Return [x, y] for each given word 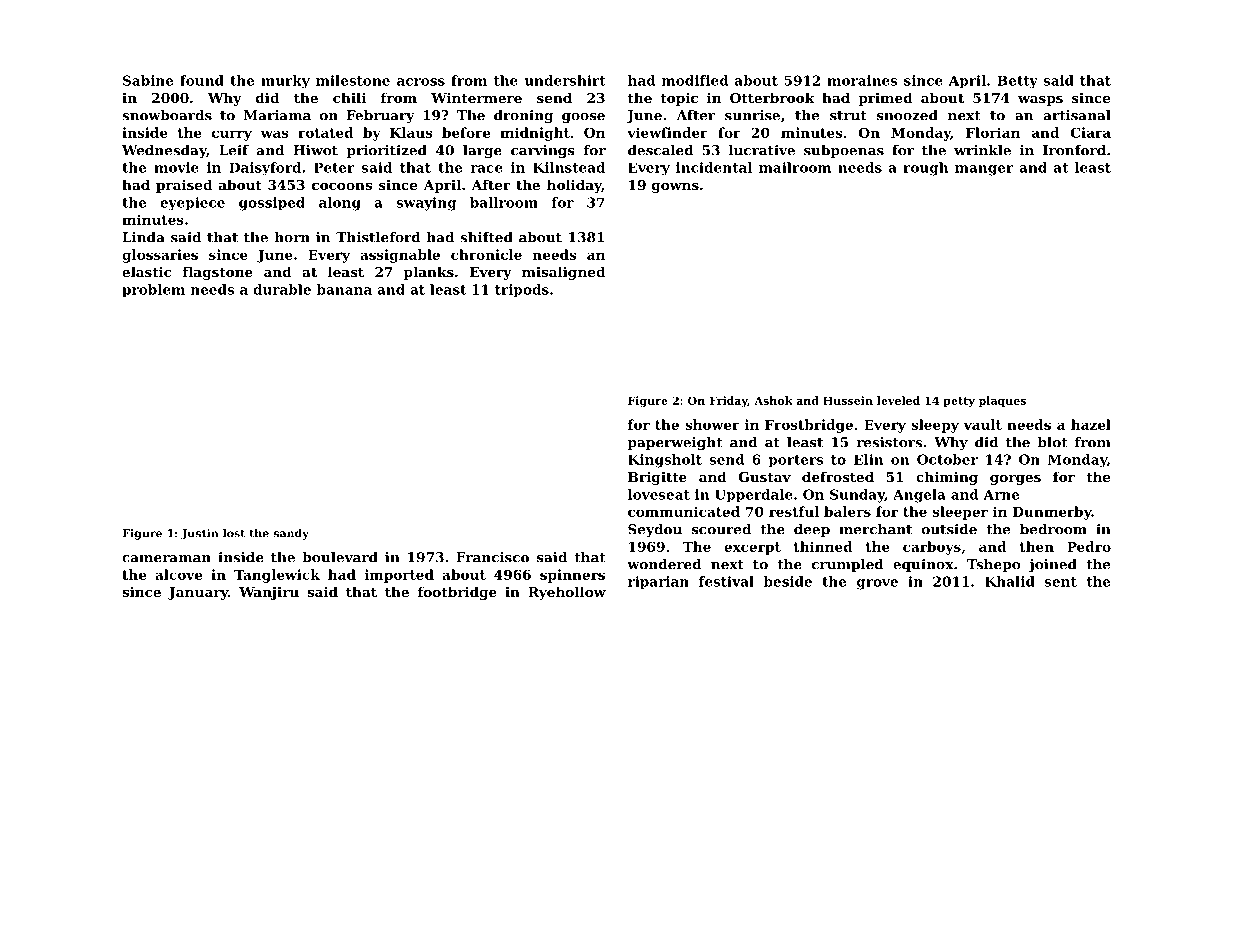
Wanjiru [269, 593]
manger [984, 170]
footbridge [457, 593]
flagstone [218, 273]
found [202, 80]
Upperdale [754, 496]
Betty [1017, 82]
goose [583, 118]
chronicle [486, 254]
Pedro [1089, 546]
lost [234, 533]
